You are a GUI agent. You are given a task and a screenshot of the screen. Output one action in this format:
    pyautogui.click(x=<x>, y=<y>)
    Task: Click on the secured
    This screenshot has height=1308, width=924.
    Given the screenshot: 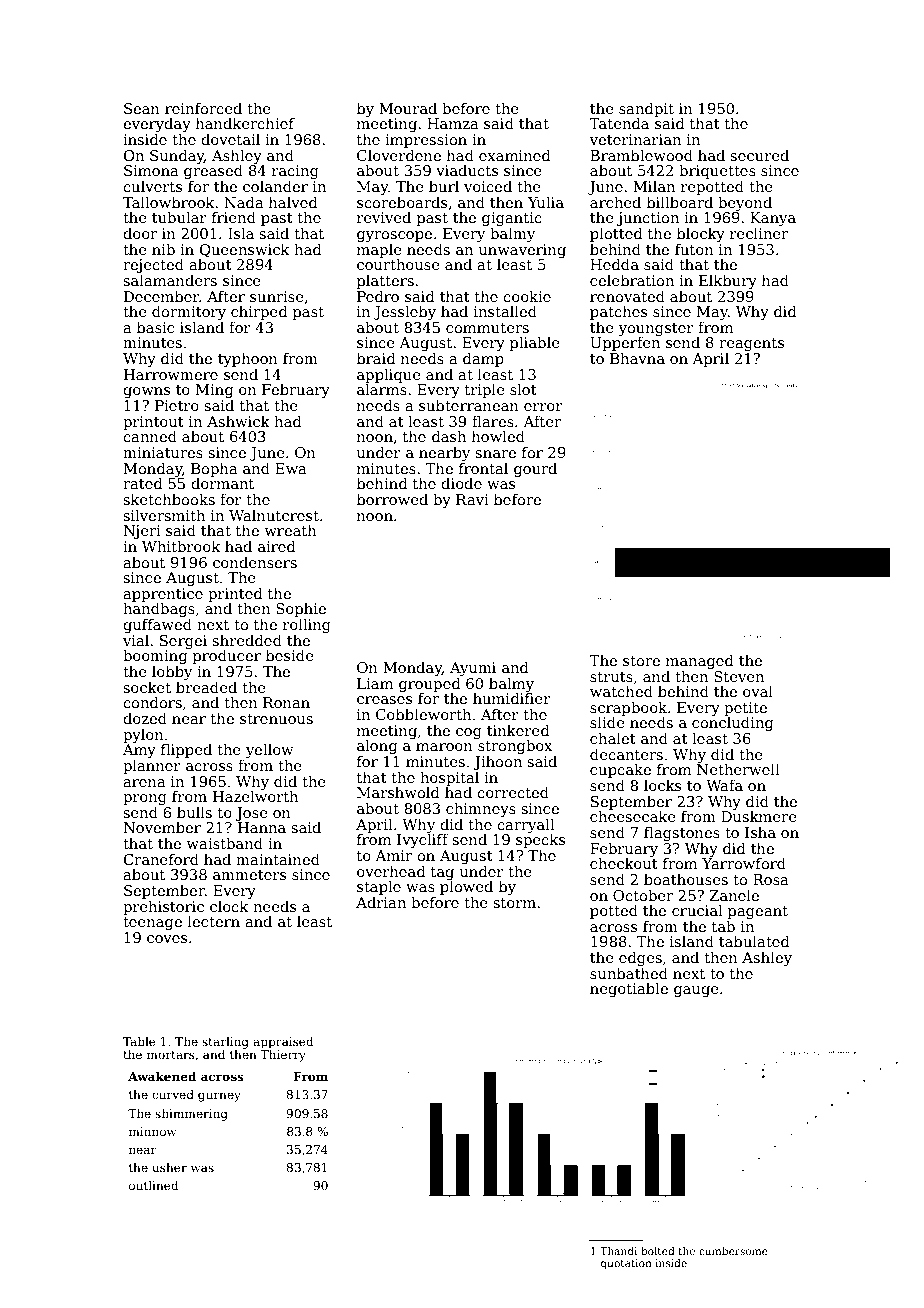 What is the action you would take?
    pyautogui.click(x=759, y=155)
